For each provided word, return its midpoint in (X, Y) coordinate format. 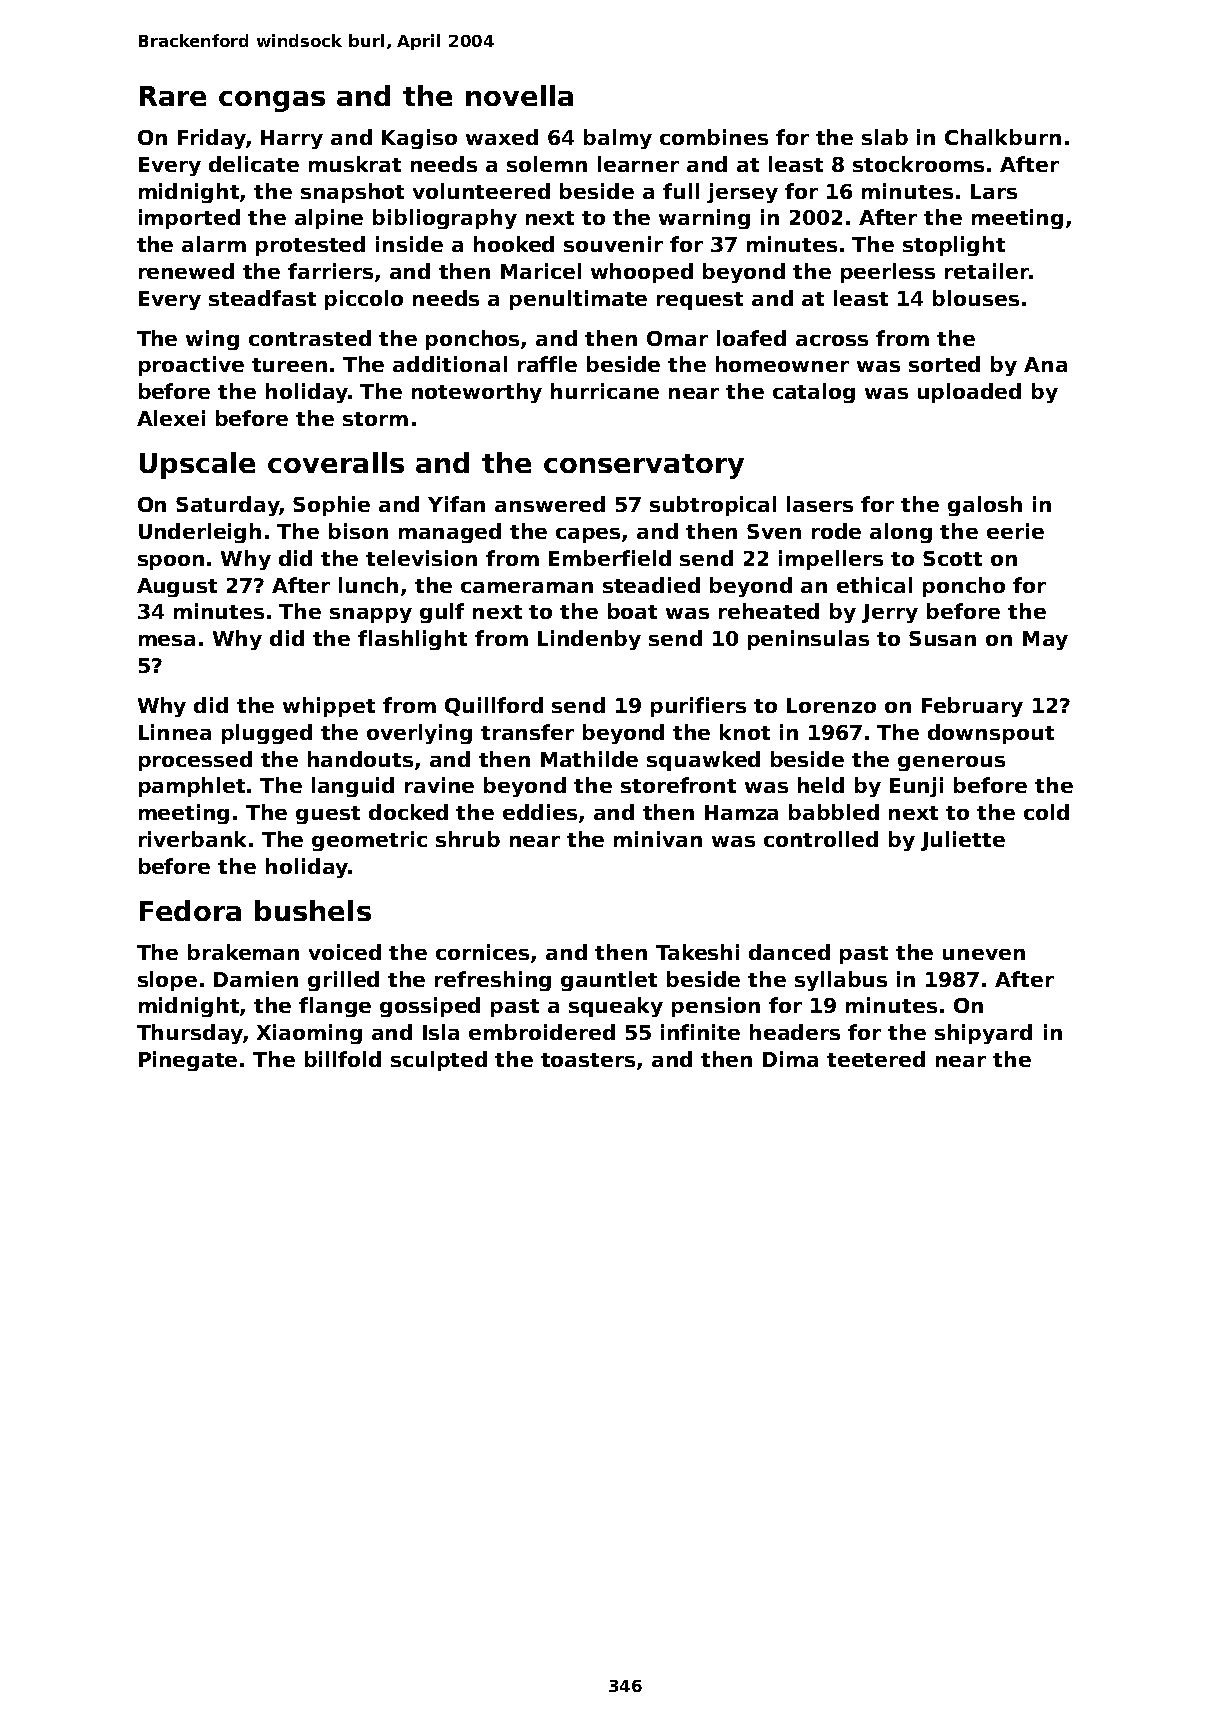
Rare (173, 96)
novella (519, 95)
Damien (256, 979)
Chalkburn (1003, 137)
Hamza (741, 812)
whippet (329, 707)
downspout (991, 734)
